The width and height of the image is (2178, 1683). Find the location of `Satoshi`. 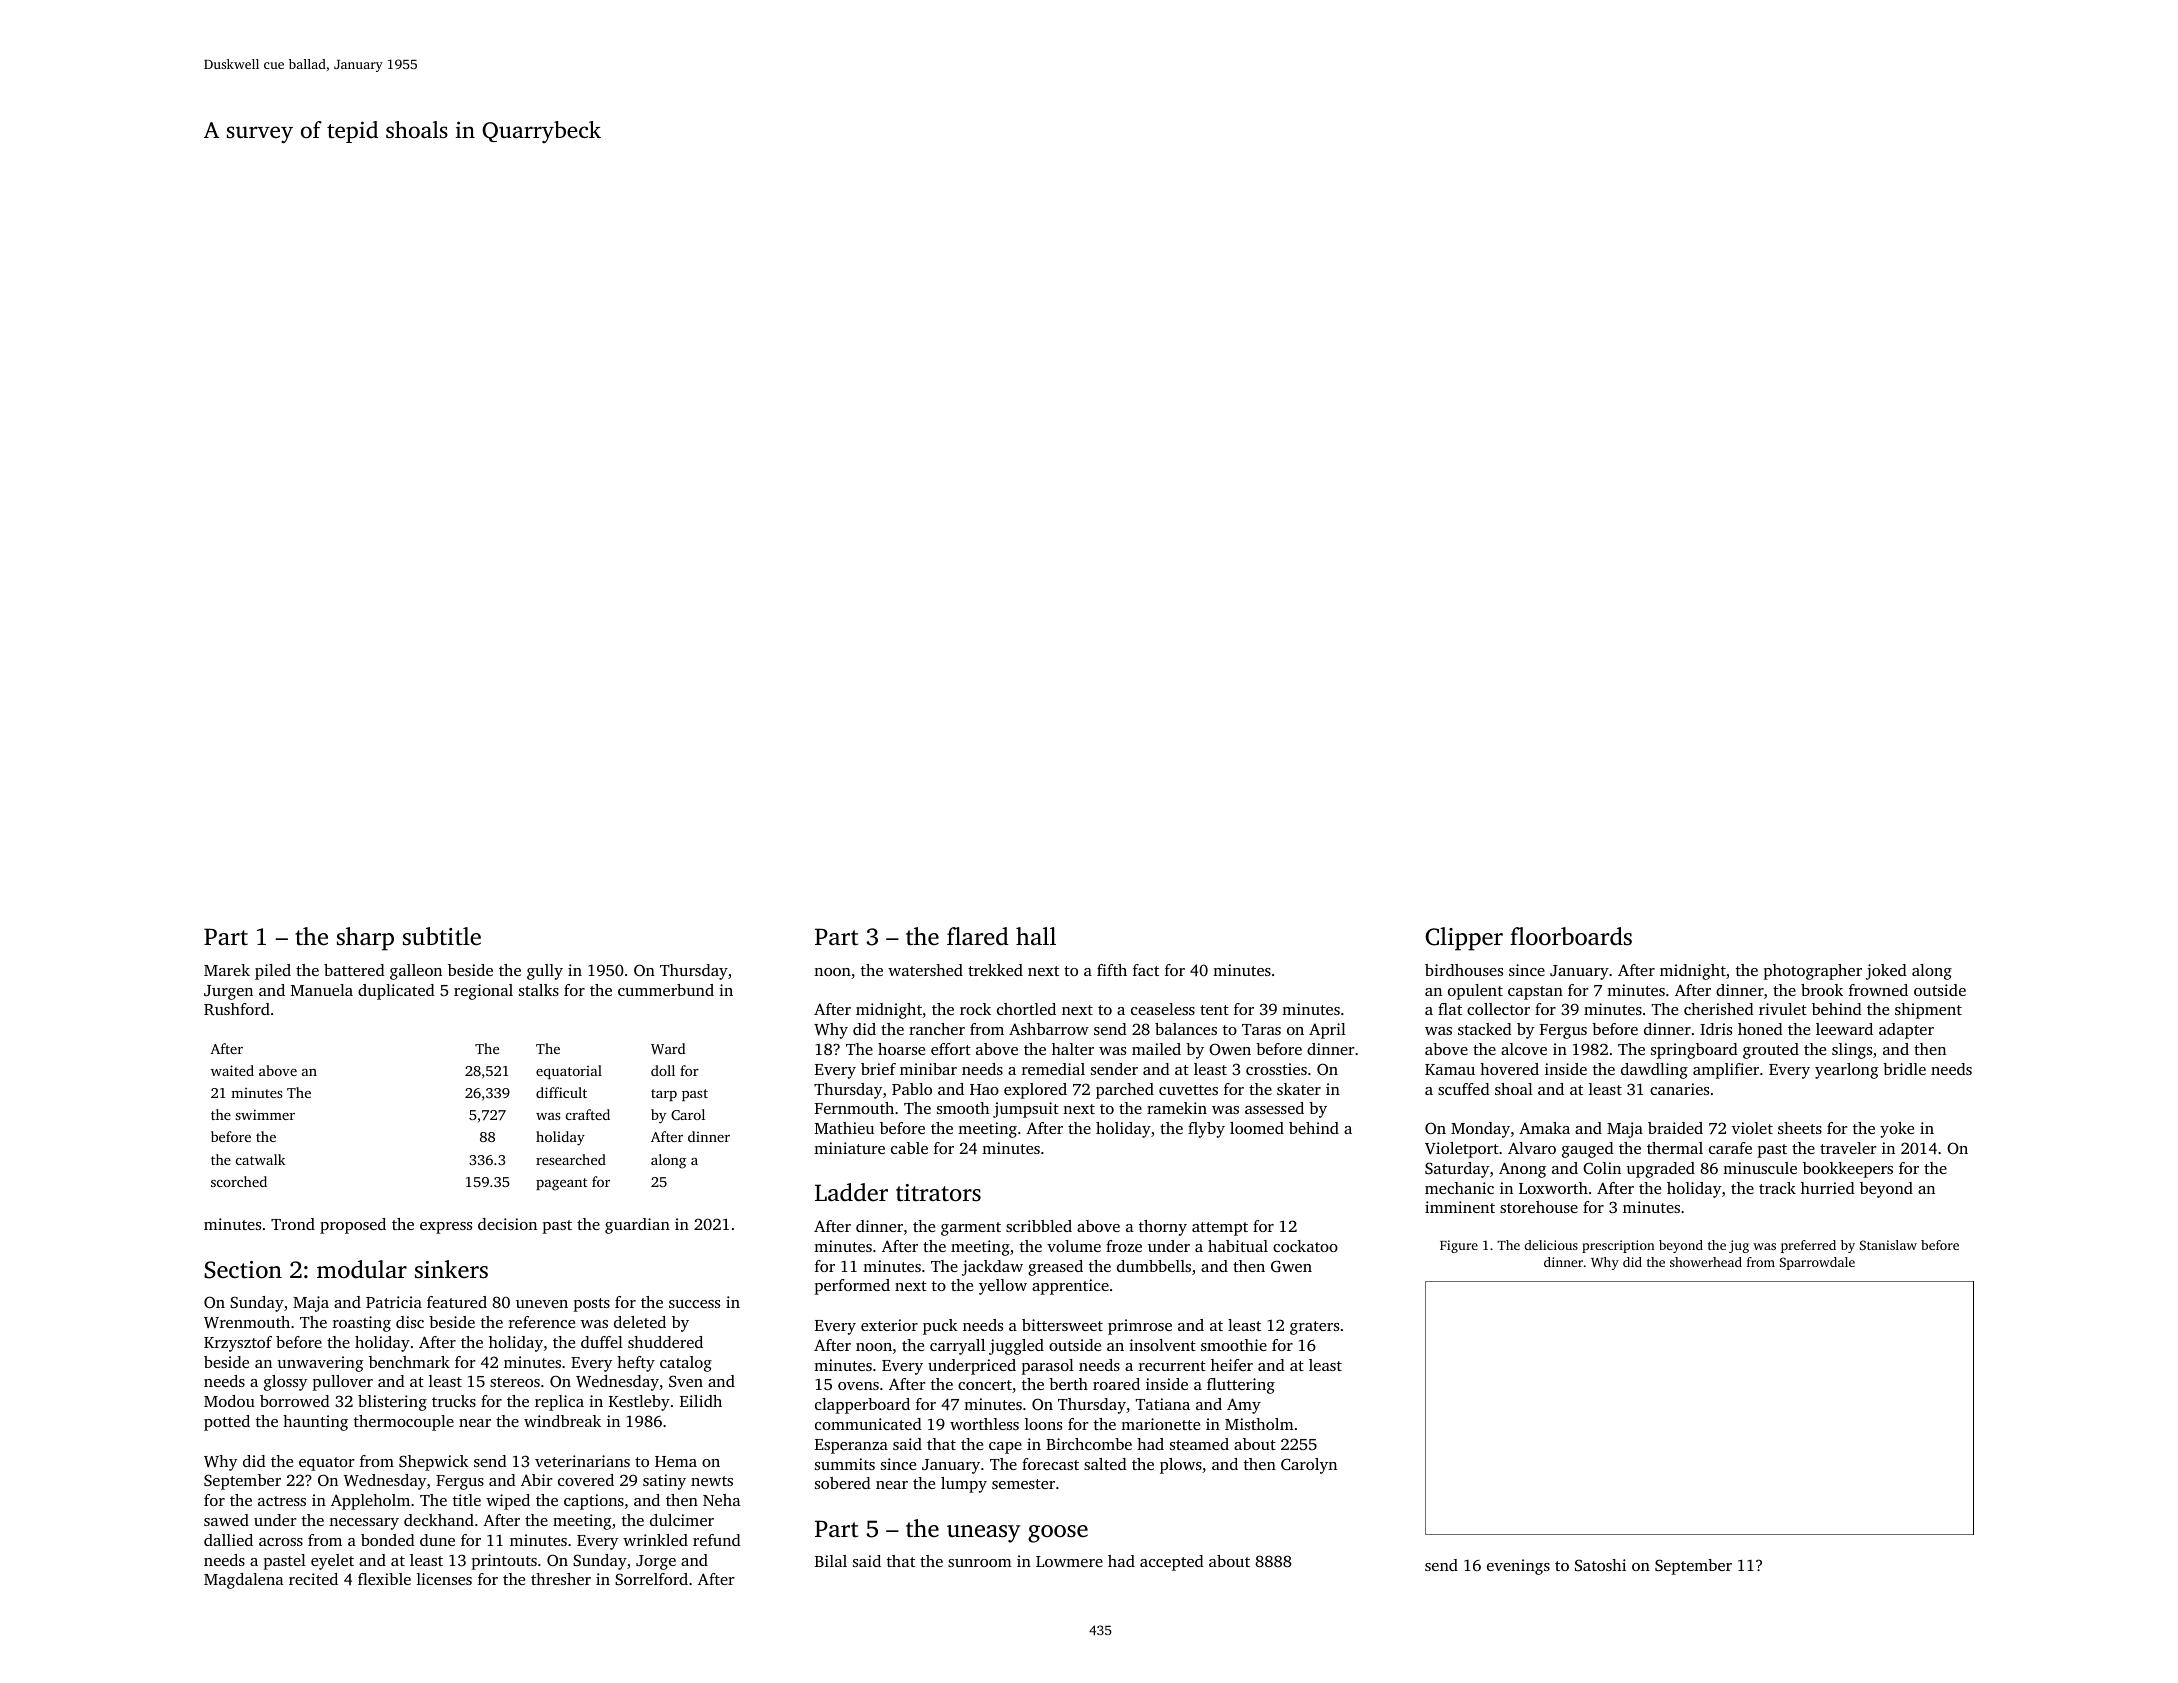

Satoshi is located at coordinates (1600, 1565).
